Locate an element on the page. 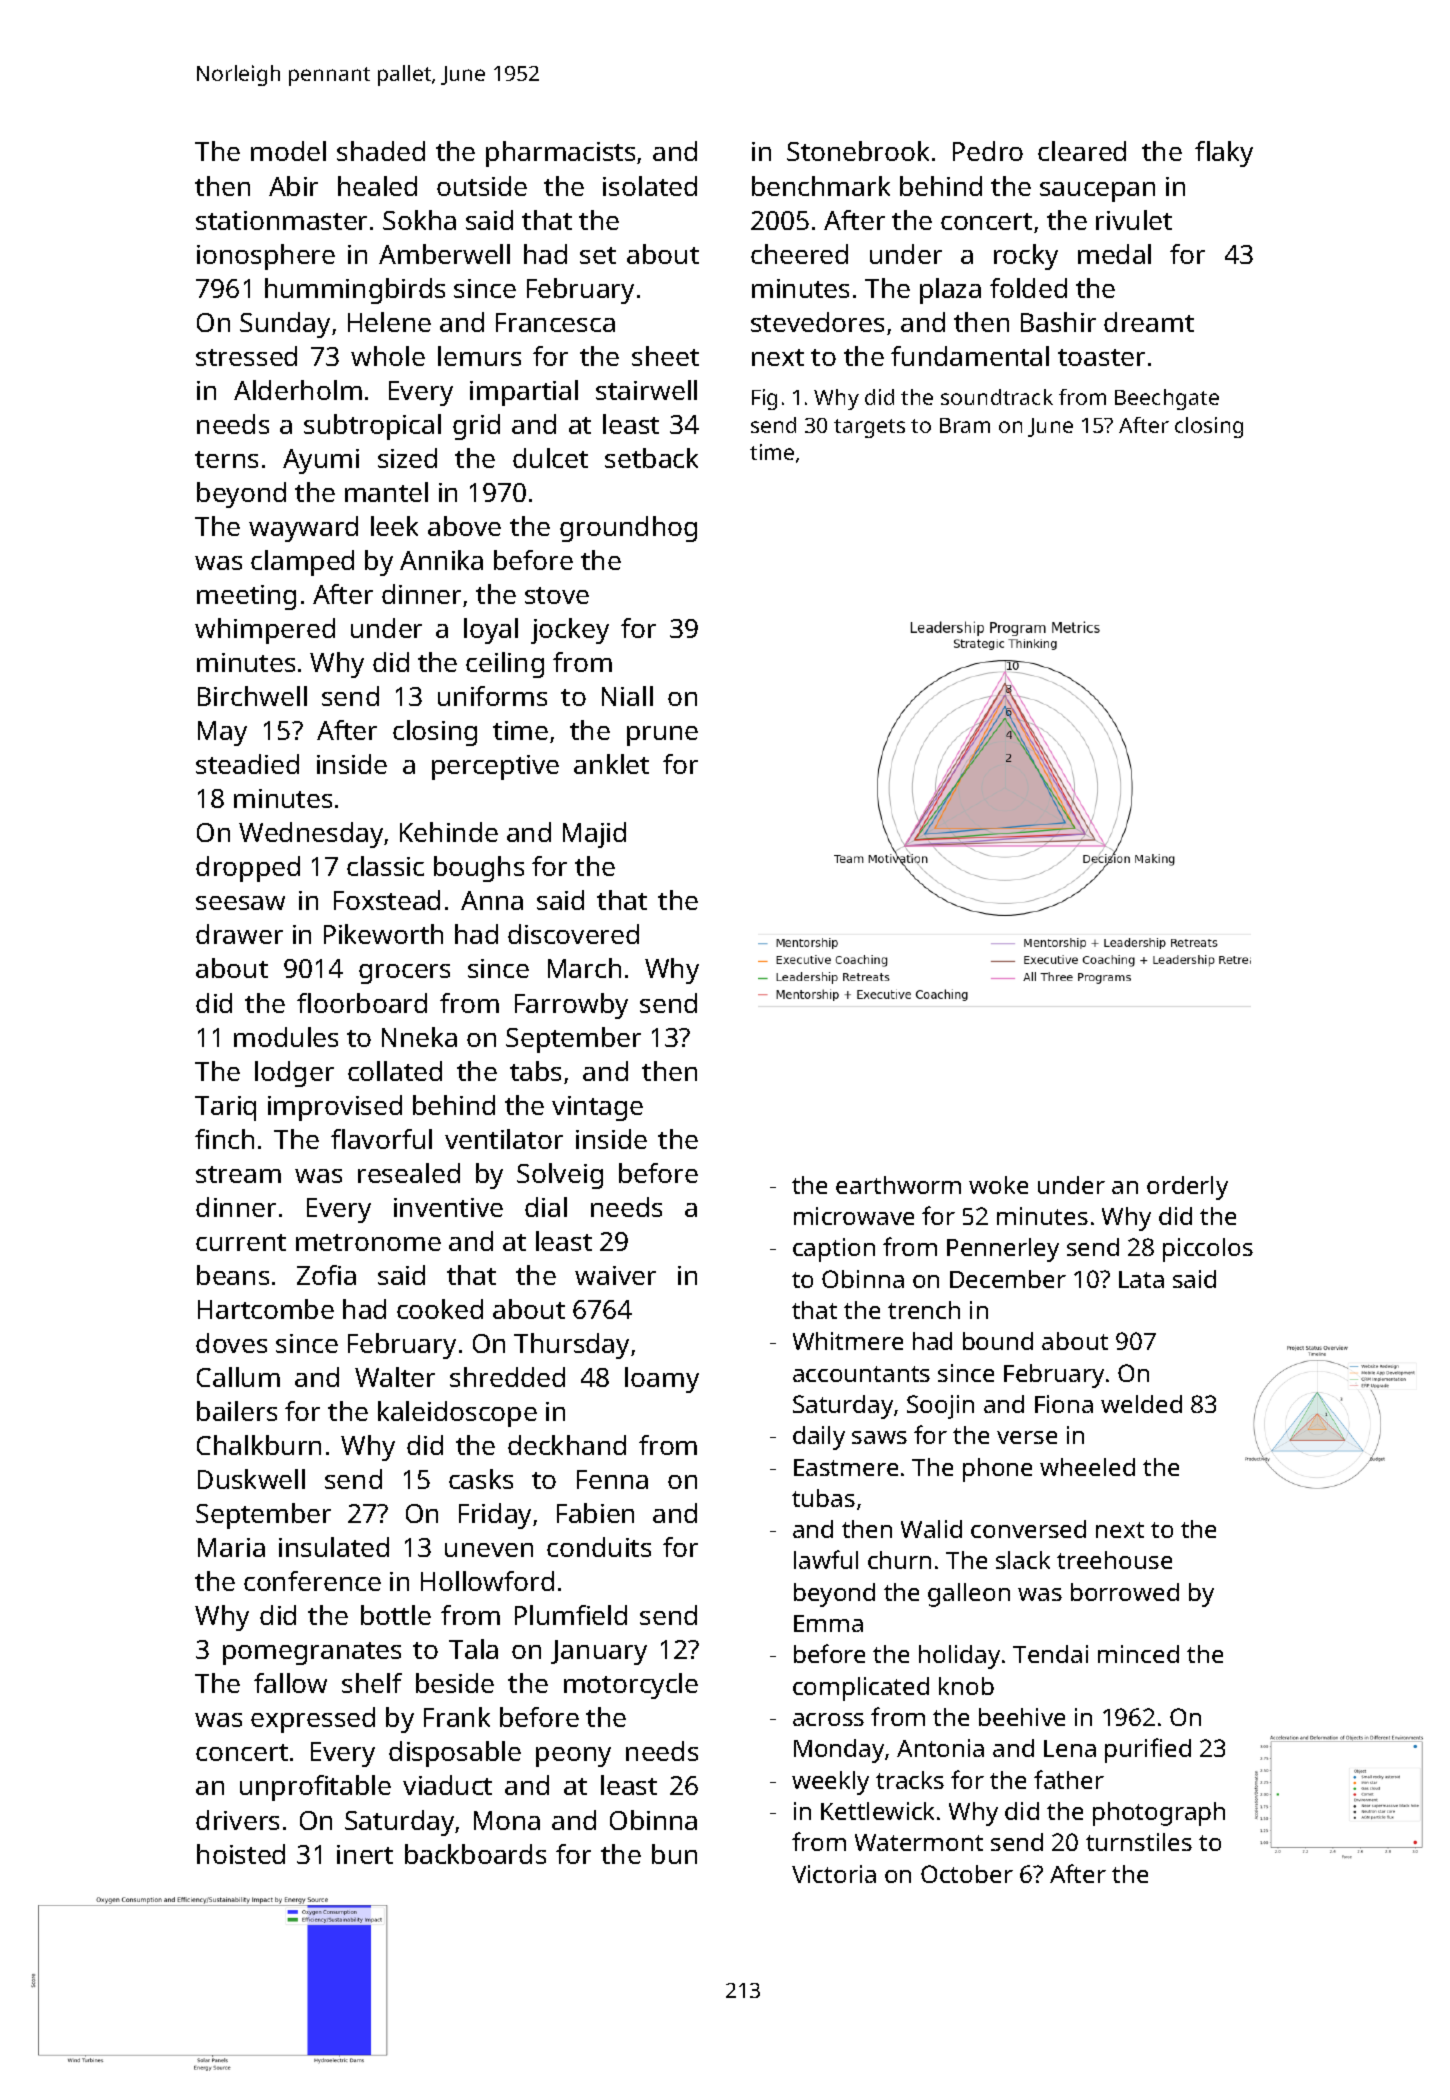 The height and width of the image is (2100, 1450). anklet is located at coordinates (611, 764).
